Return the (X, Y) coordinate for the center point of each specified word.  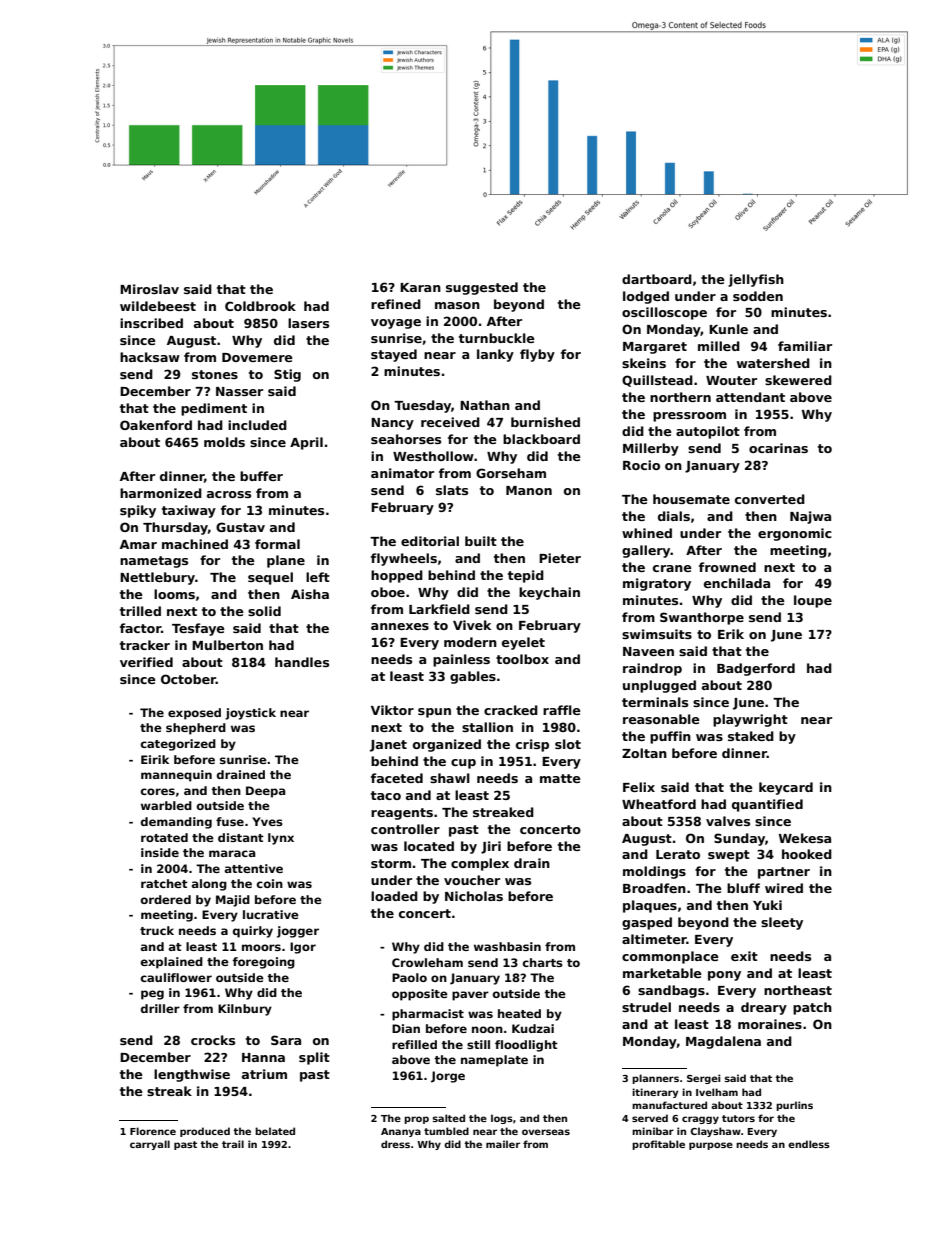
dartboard (657, 279)
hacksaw (150, 357)
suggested (482, 288)
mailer (503, 1144)
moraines (770, 1024)
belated (275, 1131)
